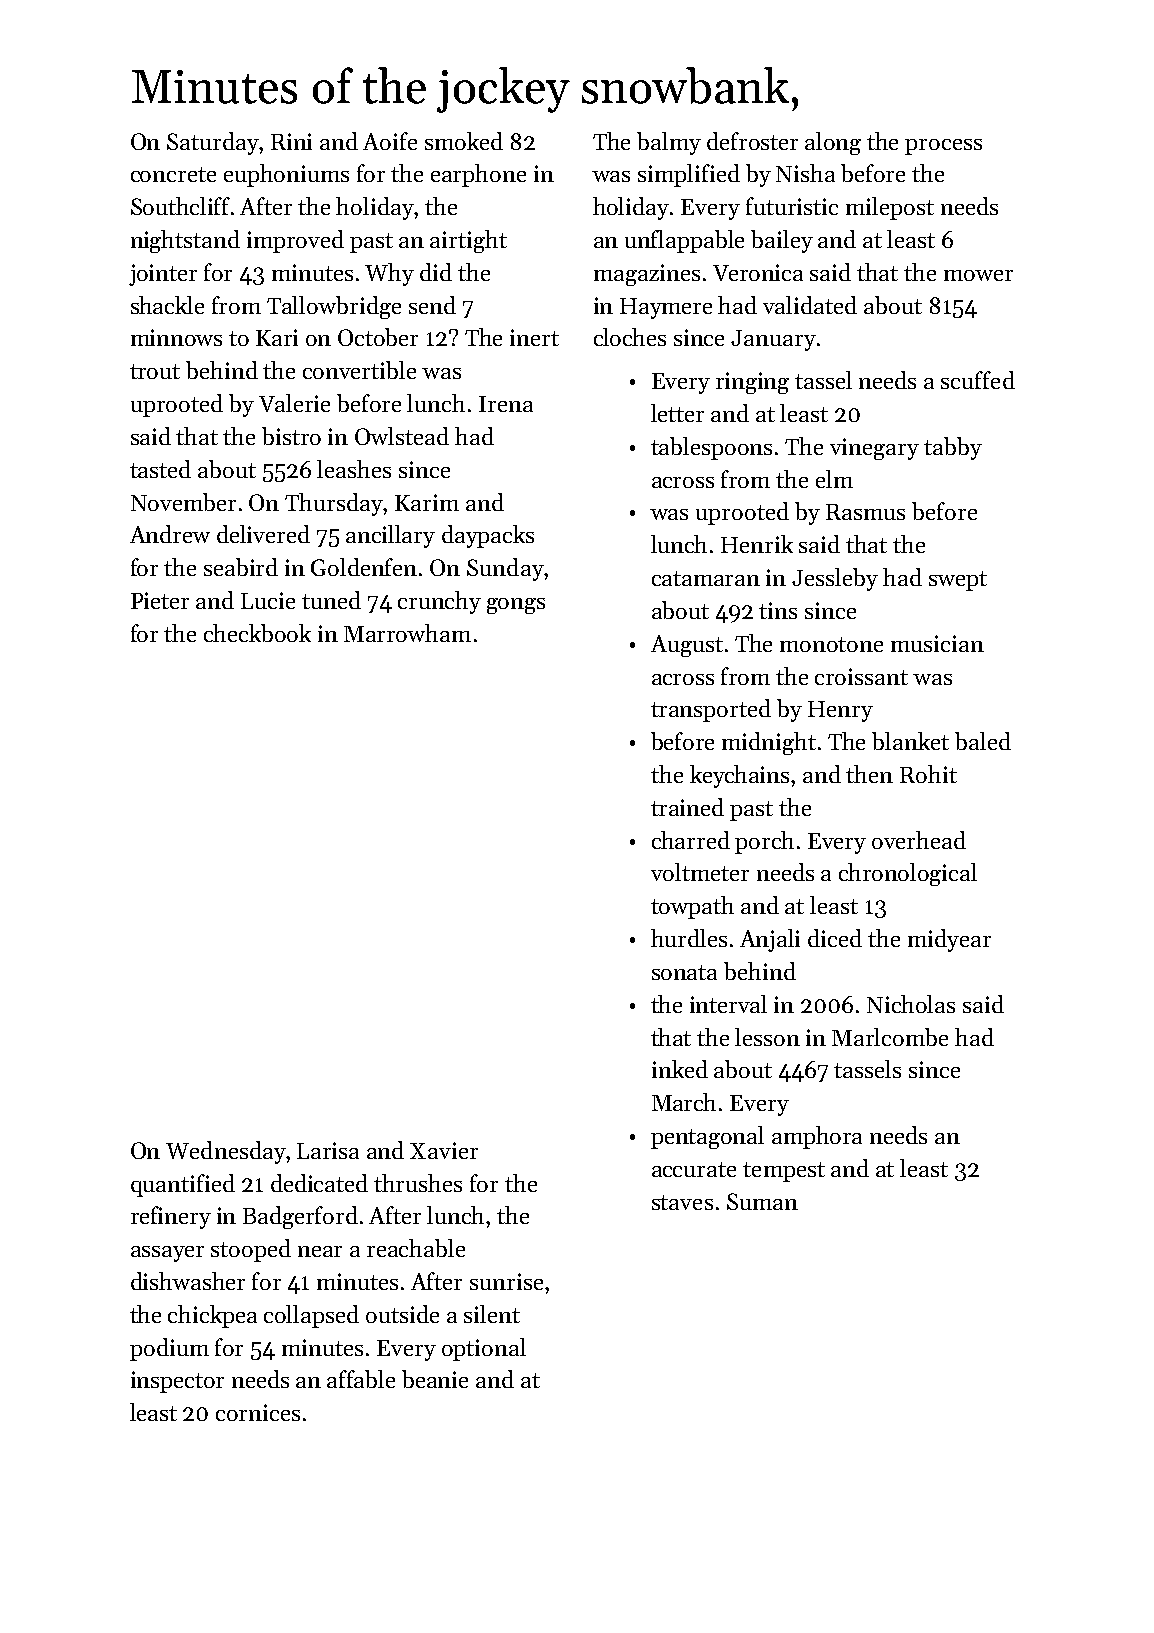 The height and width of the page is (1633, 1154). I want to click on checkbook, so click(257, 633).
